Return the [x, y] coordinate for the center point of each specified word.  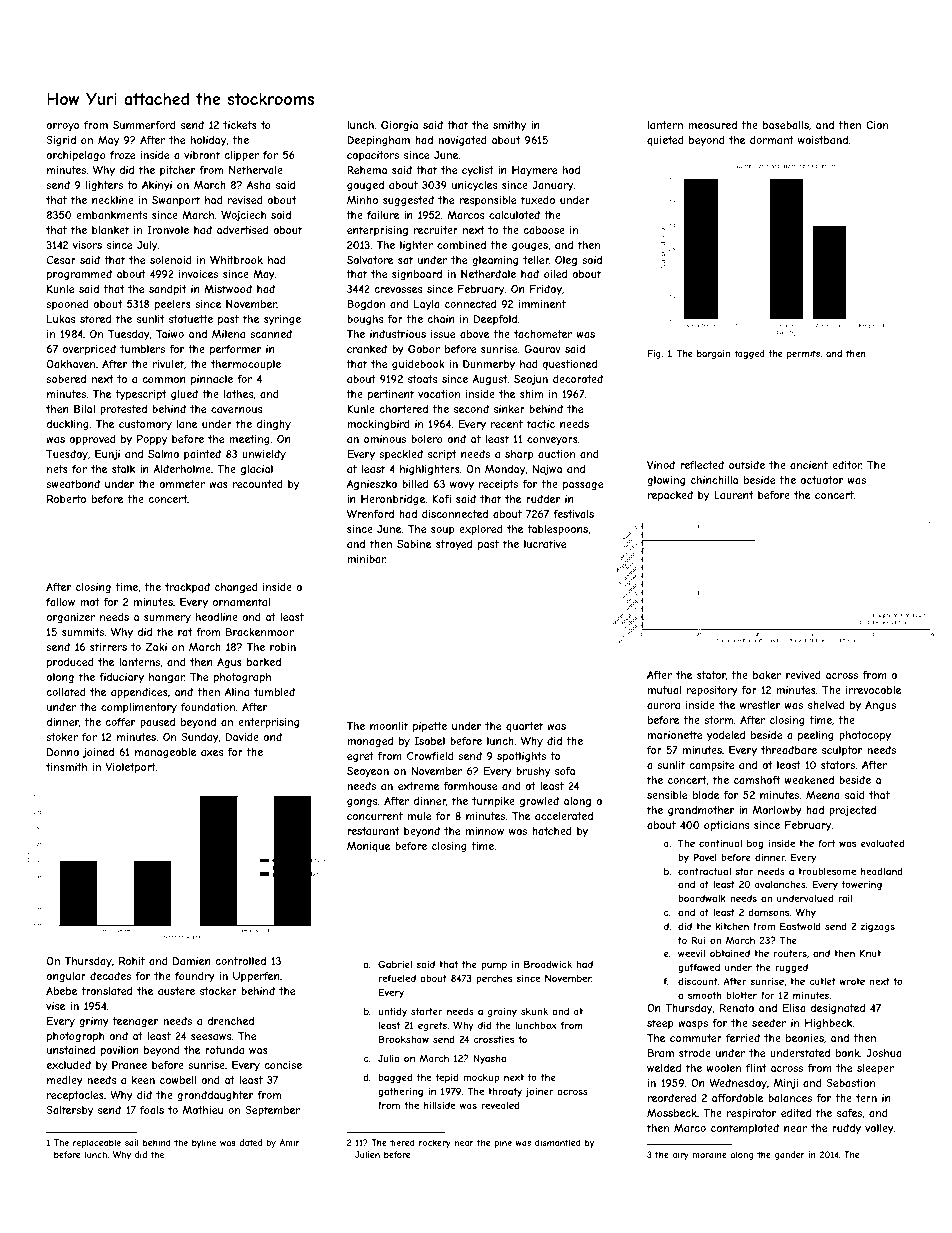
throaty [505, 1092]
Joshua [884, 1053]
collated [66, 692]
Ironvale [168, 230]
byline [204, 1143]
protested [123, 410]
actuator [821, 480]
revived [803, 675]
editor [847, 465]
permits [803, 354]
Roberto [66, 499]
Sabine [414, 544]
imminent [542, 304]
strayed [454, 545]
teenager [135, 1022]
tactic [541, 424]
